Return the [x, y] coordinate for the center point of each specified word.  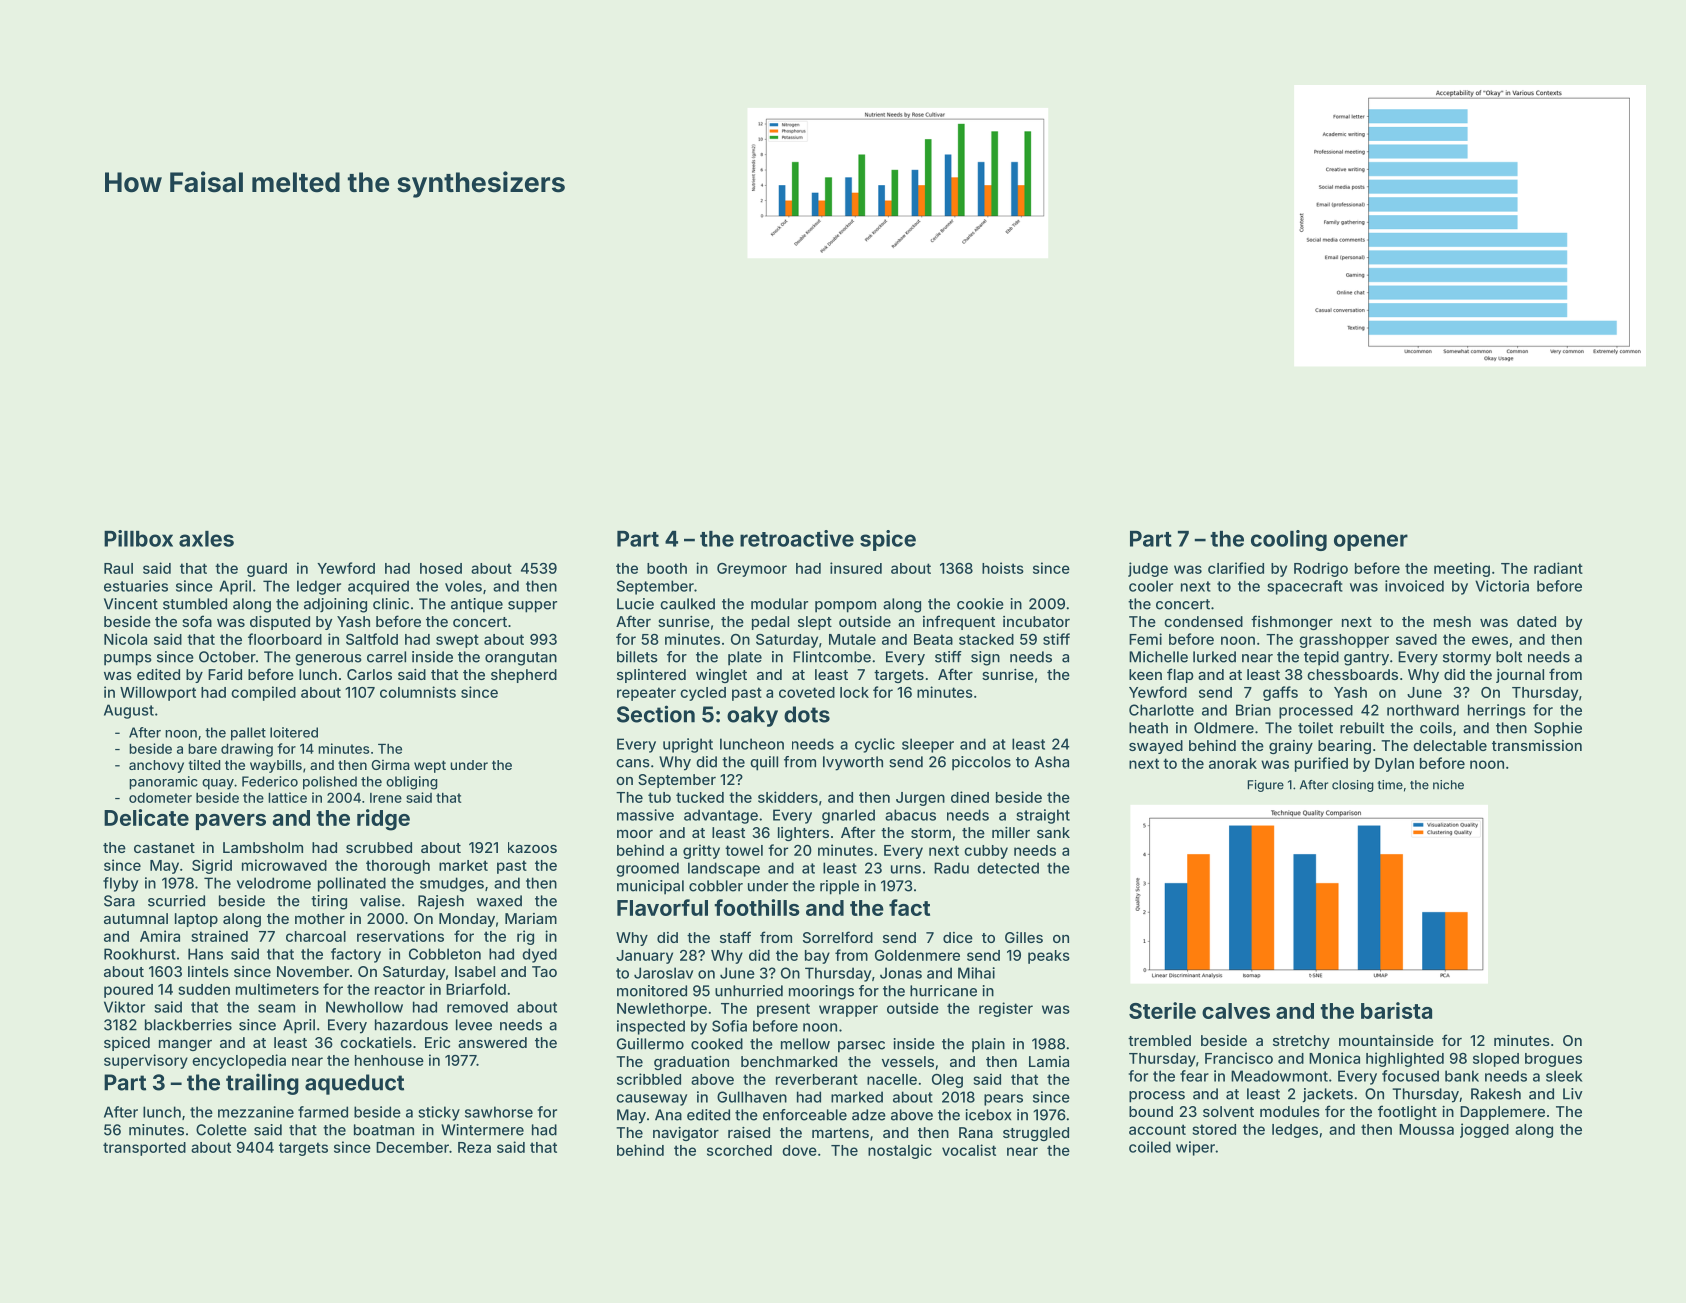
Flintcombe [832, 657]
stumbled [195, 604]
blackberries [188, 1025]
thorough [398, 867]
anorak [1233, 763]
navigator [686, 1134]
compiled [263, 693]
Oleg [947, 1081]
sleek [1564, 1076]
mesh [1452, 621]
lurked [1214, 657]
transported [144, 1149]
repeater [646, 694]
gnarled [848, 816]
